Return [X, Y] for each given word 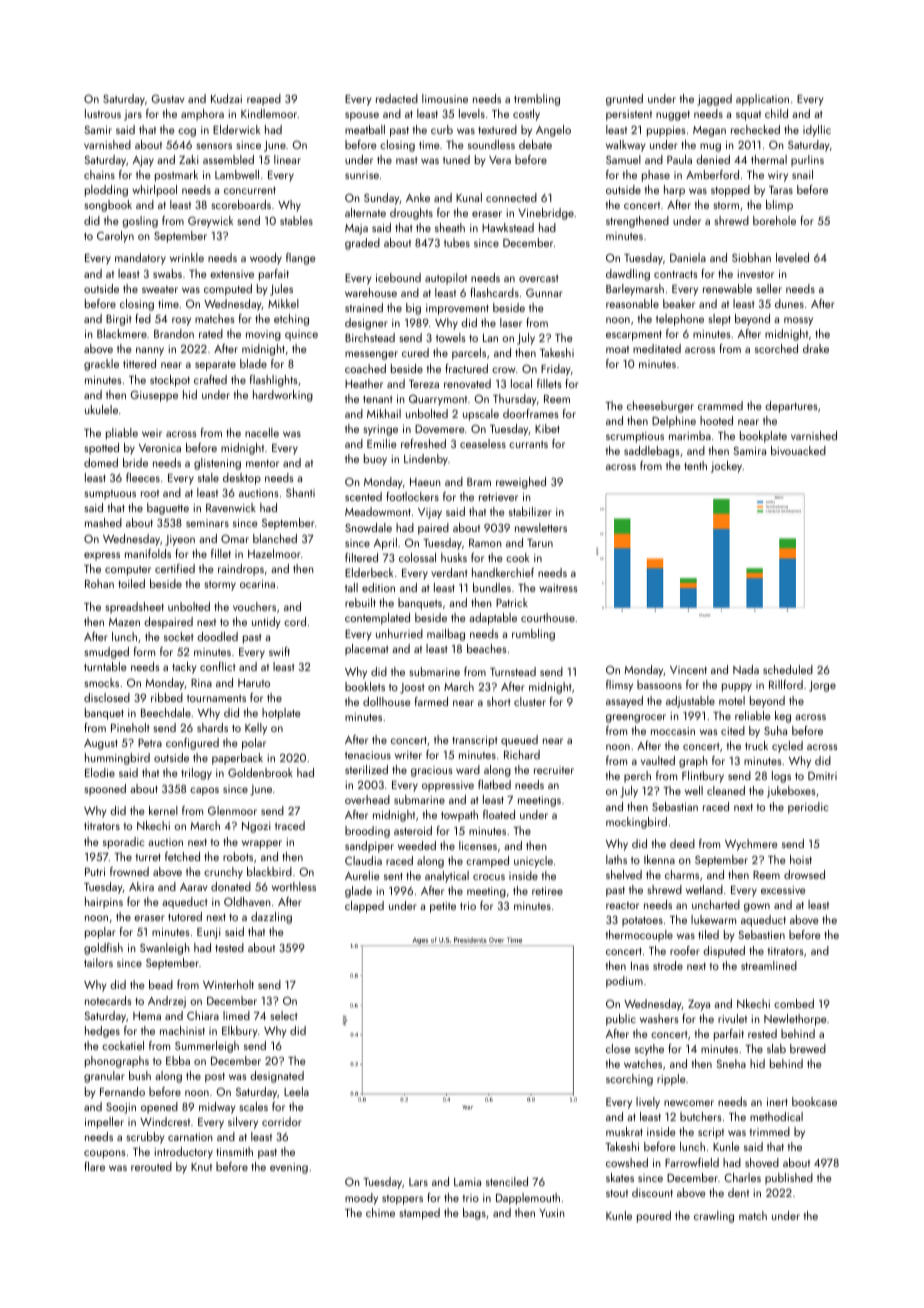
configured [192, 744]
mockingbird [636, 823]
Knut [201, 1167]
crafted [210, 379]
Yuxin [552, 1213]
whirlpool [154, 191]
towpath [459, 816]
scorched [776, 348]
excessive [783, 890]
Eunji [209, 933]
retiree [547, 891]
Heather [364, 383]
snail [802, 174]
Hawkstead [508, 227]
